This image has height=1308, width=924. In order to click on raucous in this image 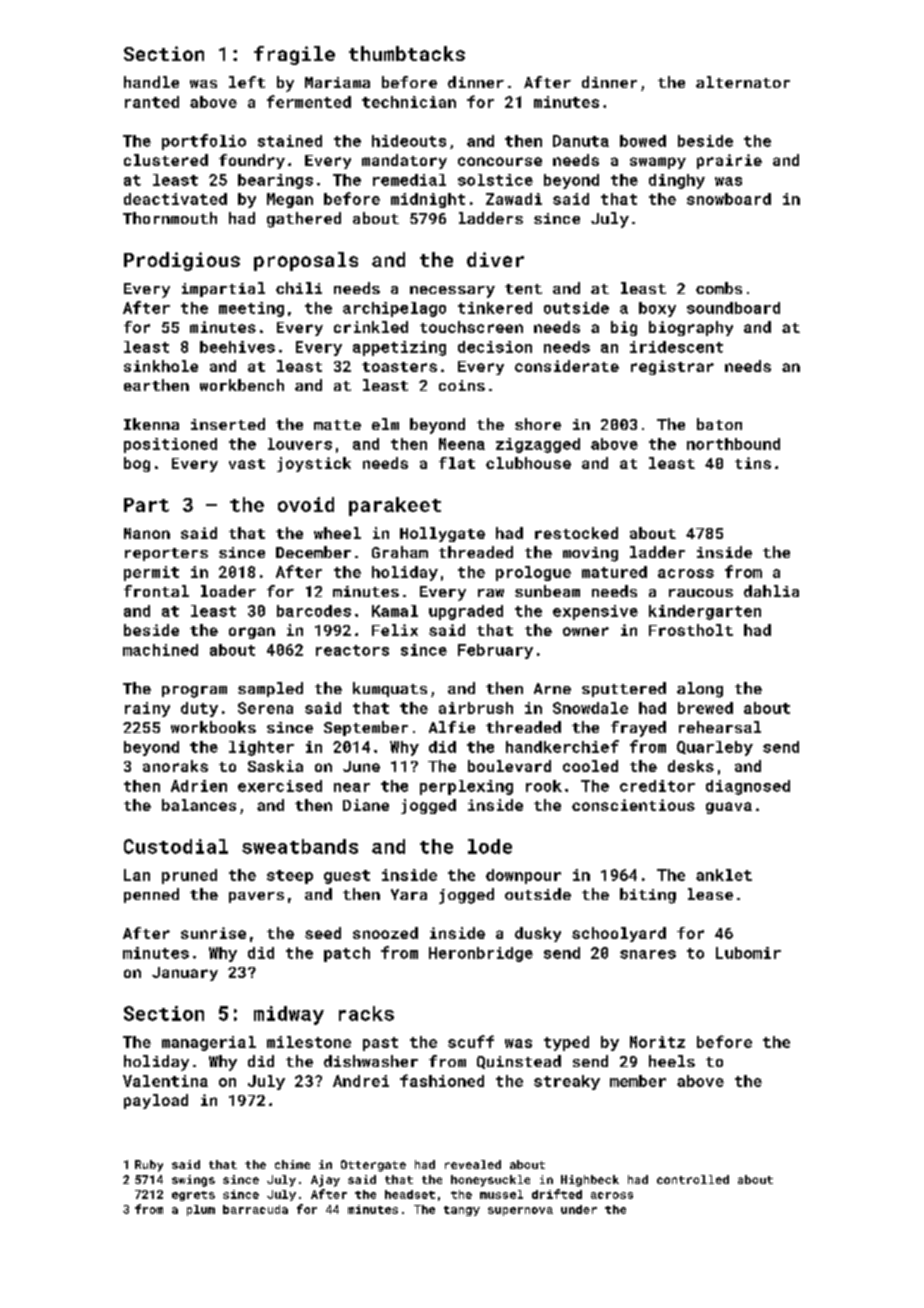, I will do `click(701, 593)`.
